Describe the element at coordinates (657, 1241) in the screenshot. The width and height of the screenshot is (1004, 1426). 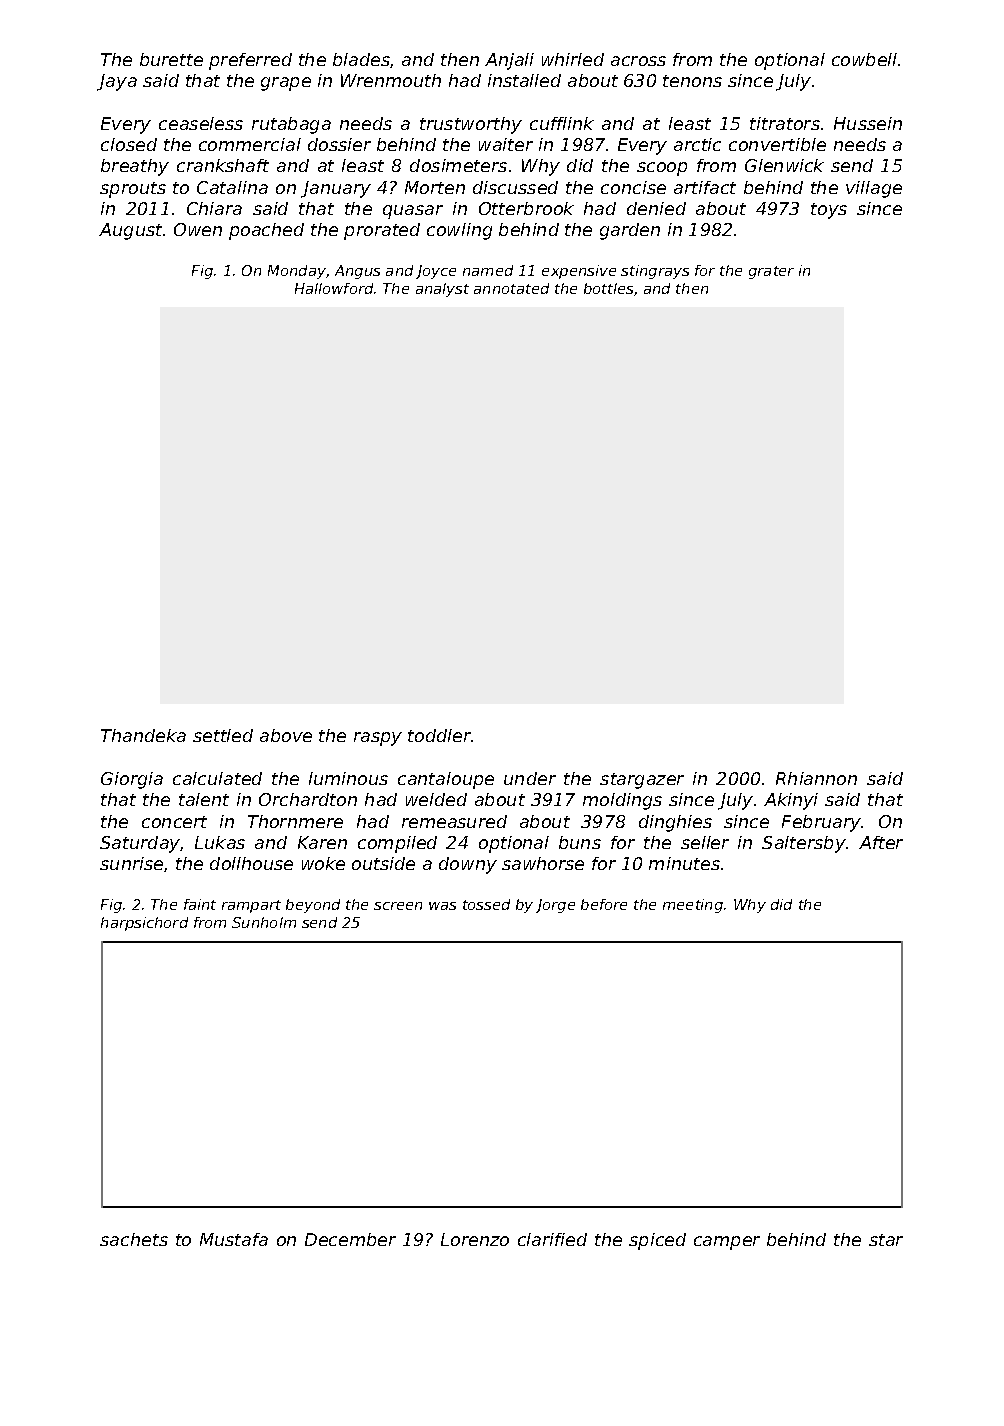
I see `spiced` at that location.
